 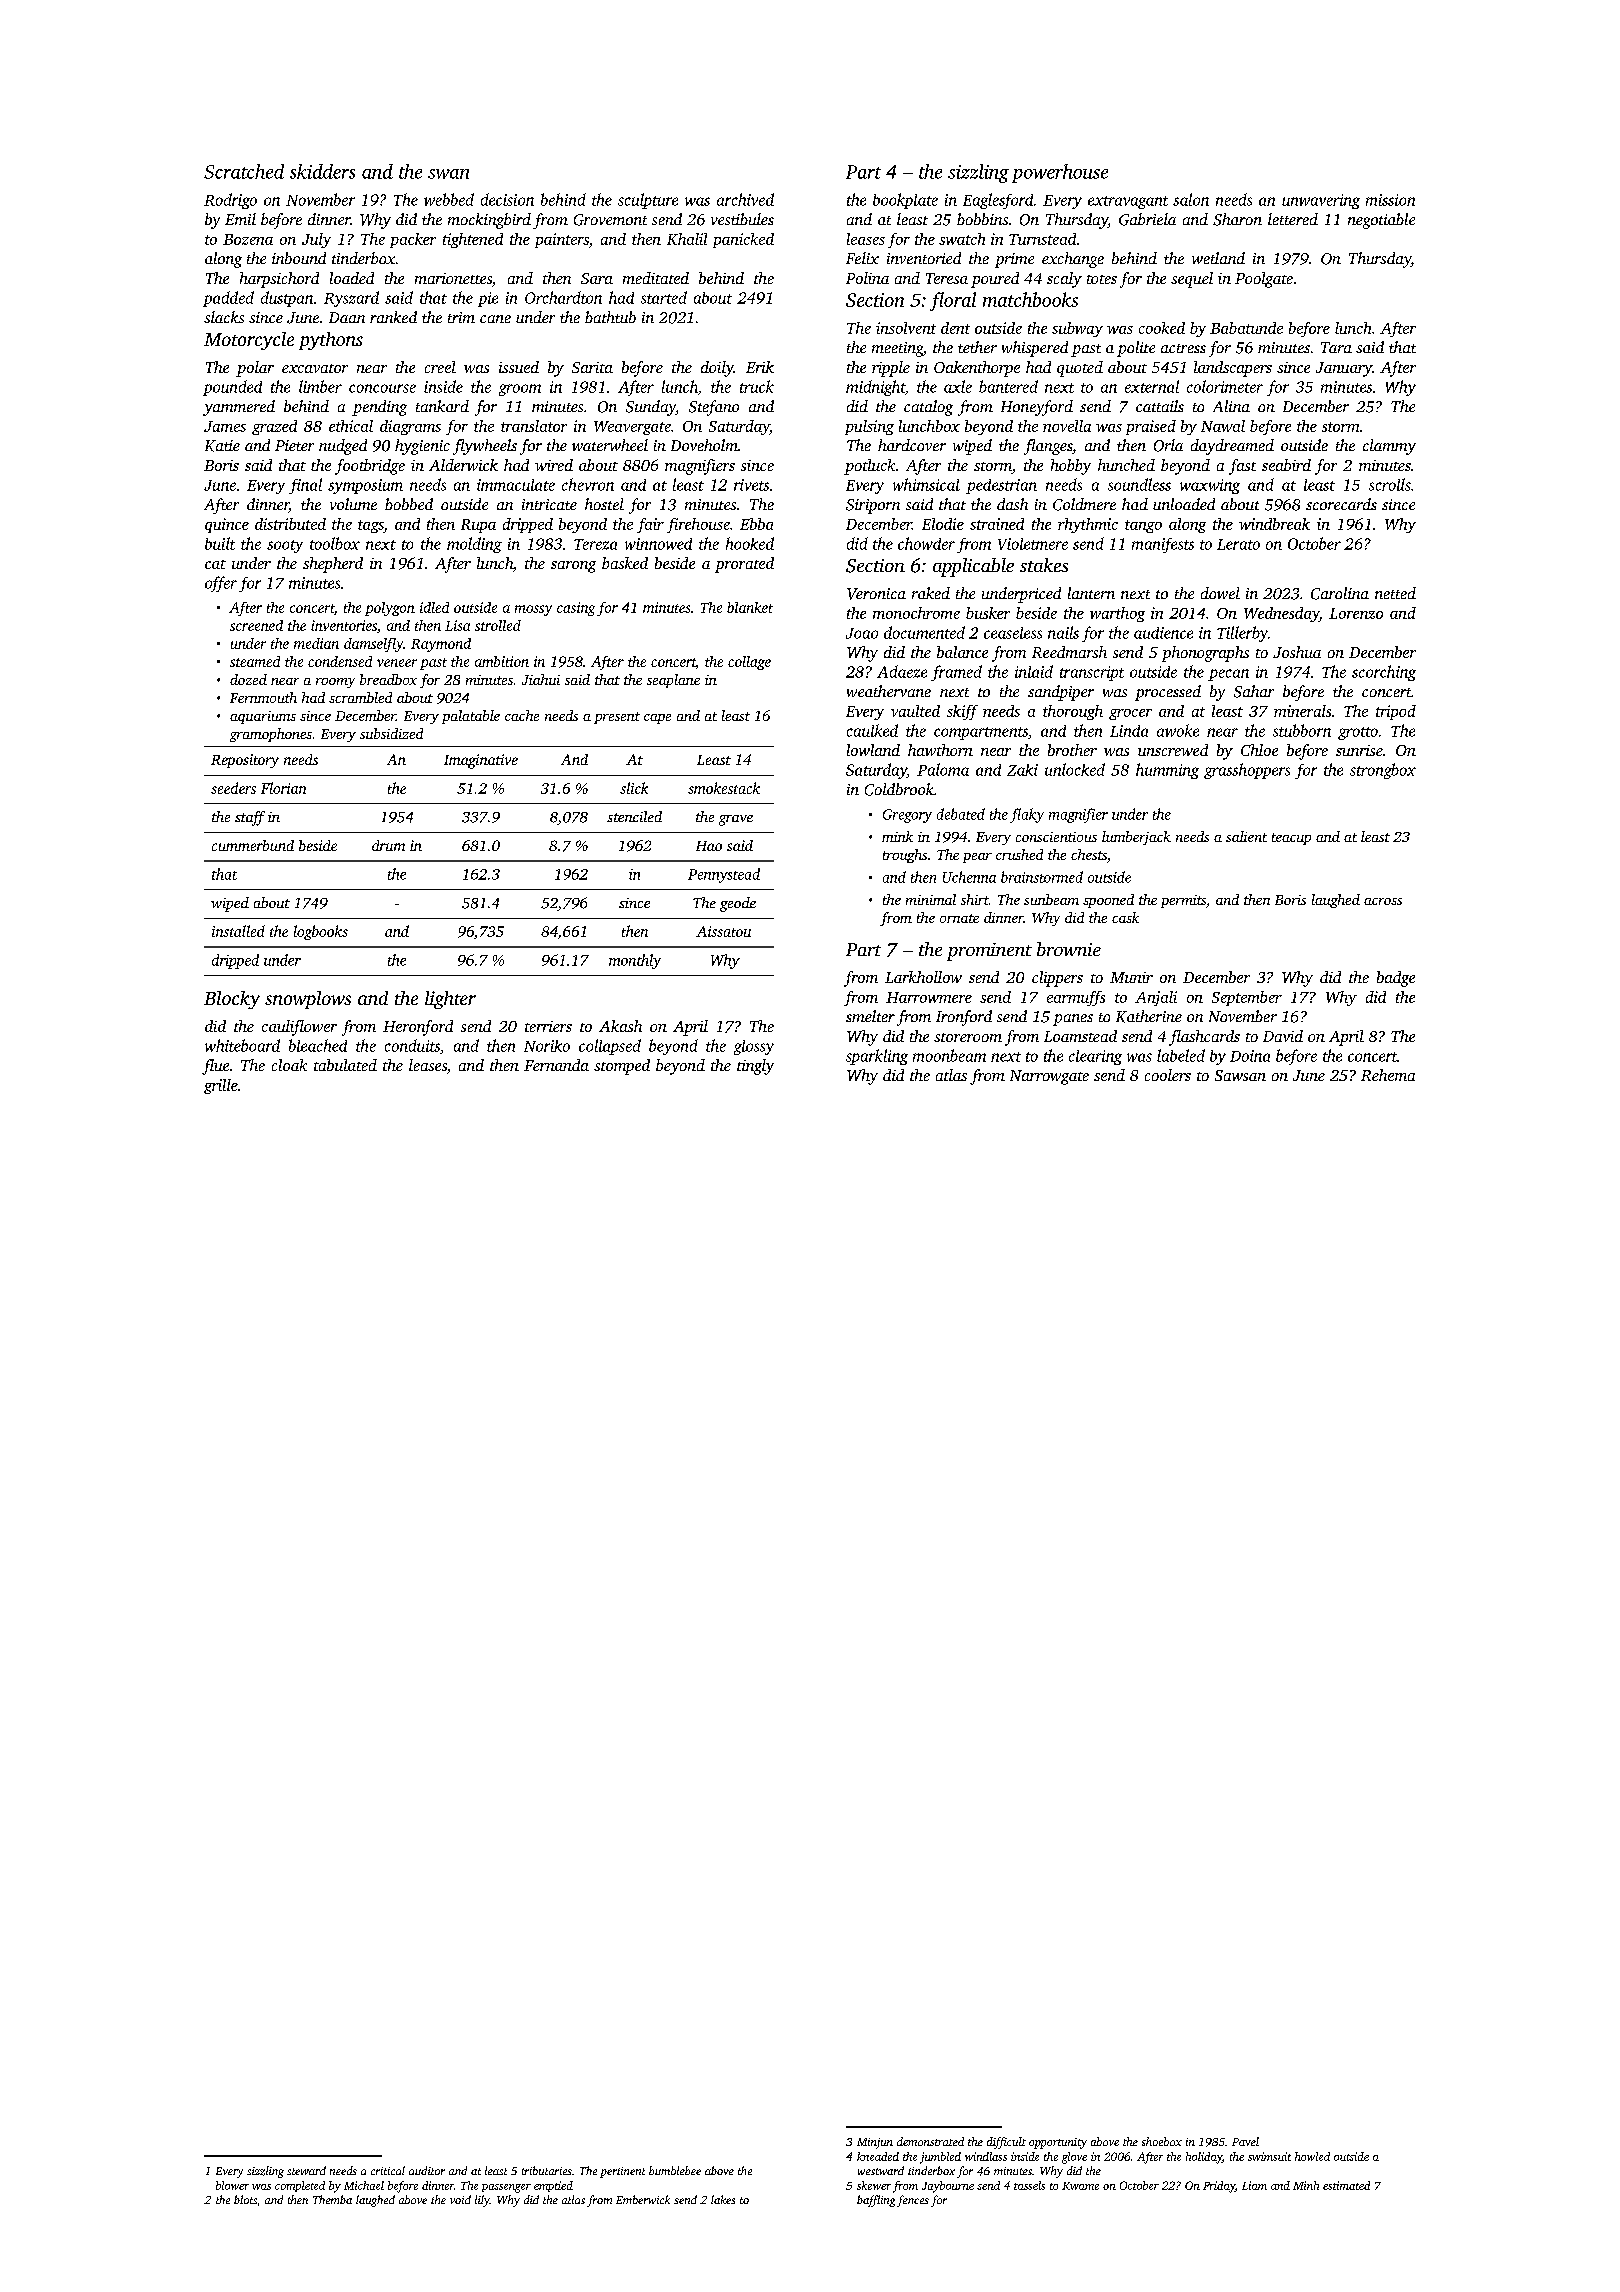 I want to click on bookplate, so click(x=905, y=201).
